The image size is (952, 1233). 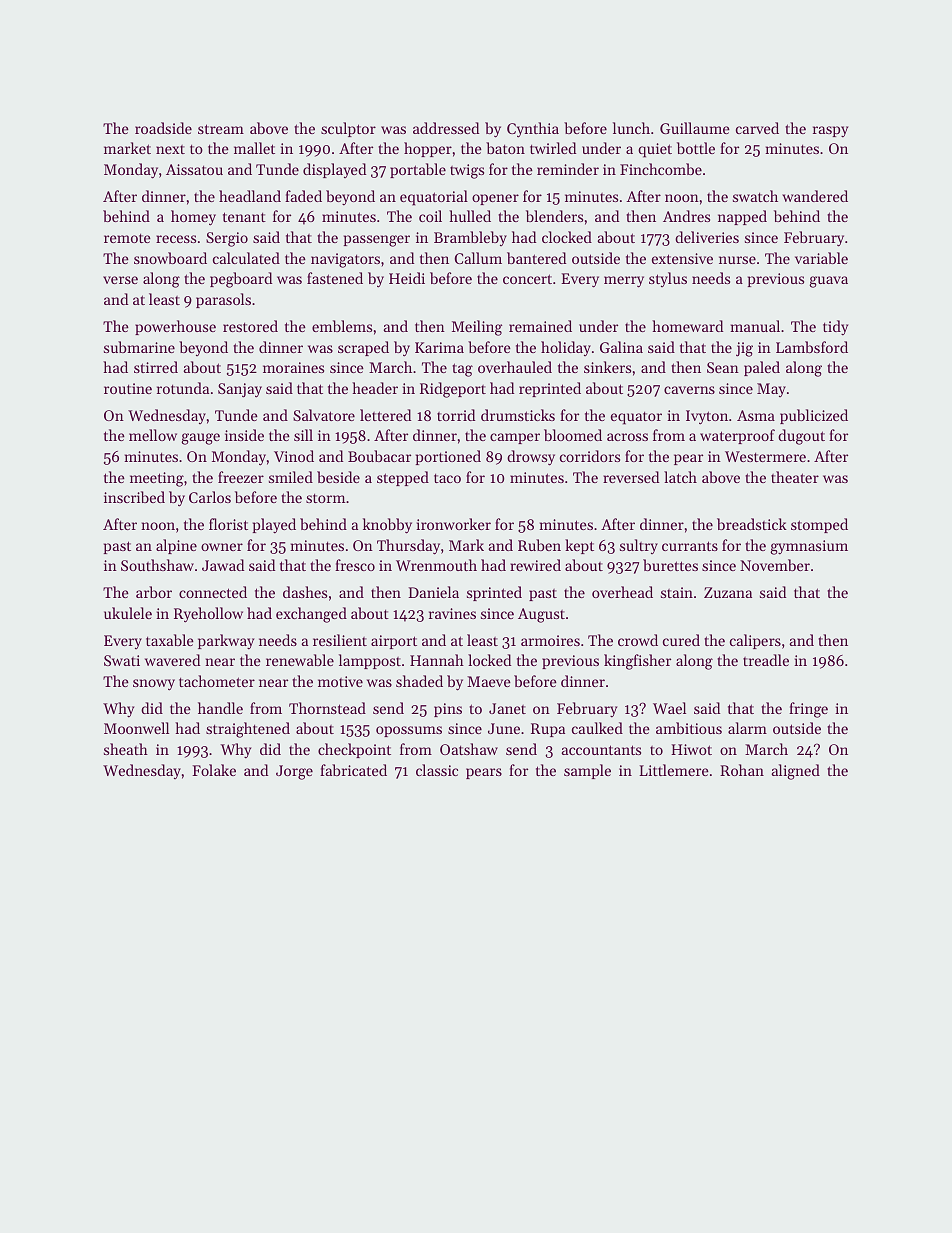 I want to click on napped, so click(x=742, y=217).
